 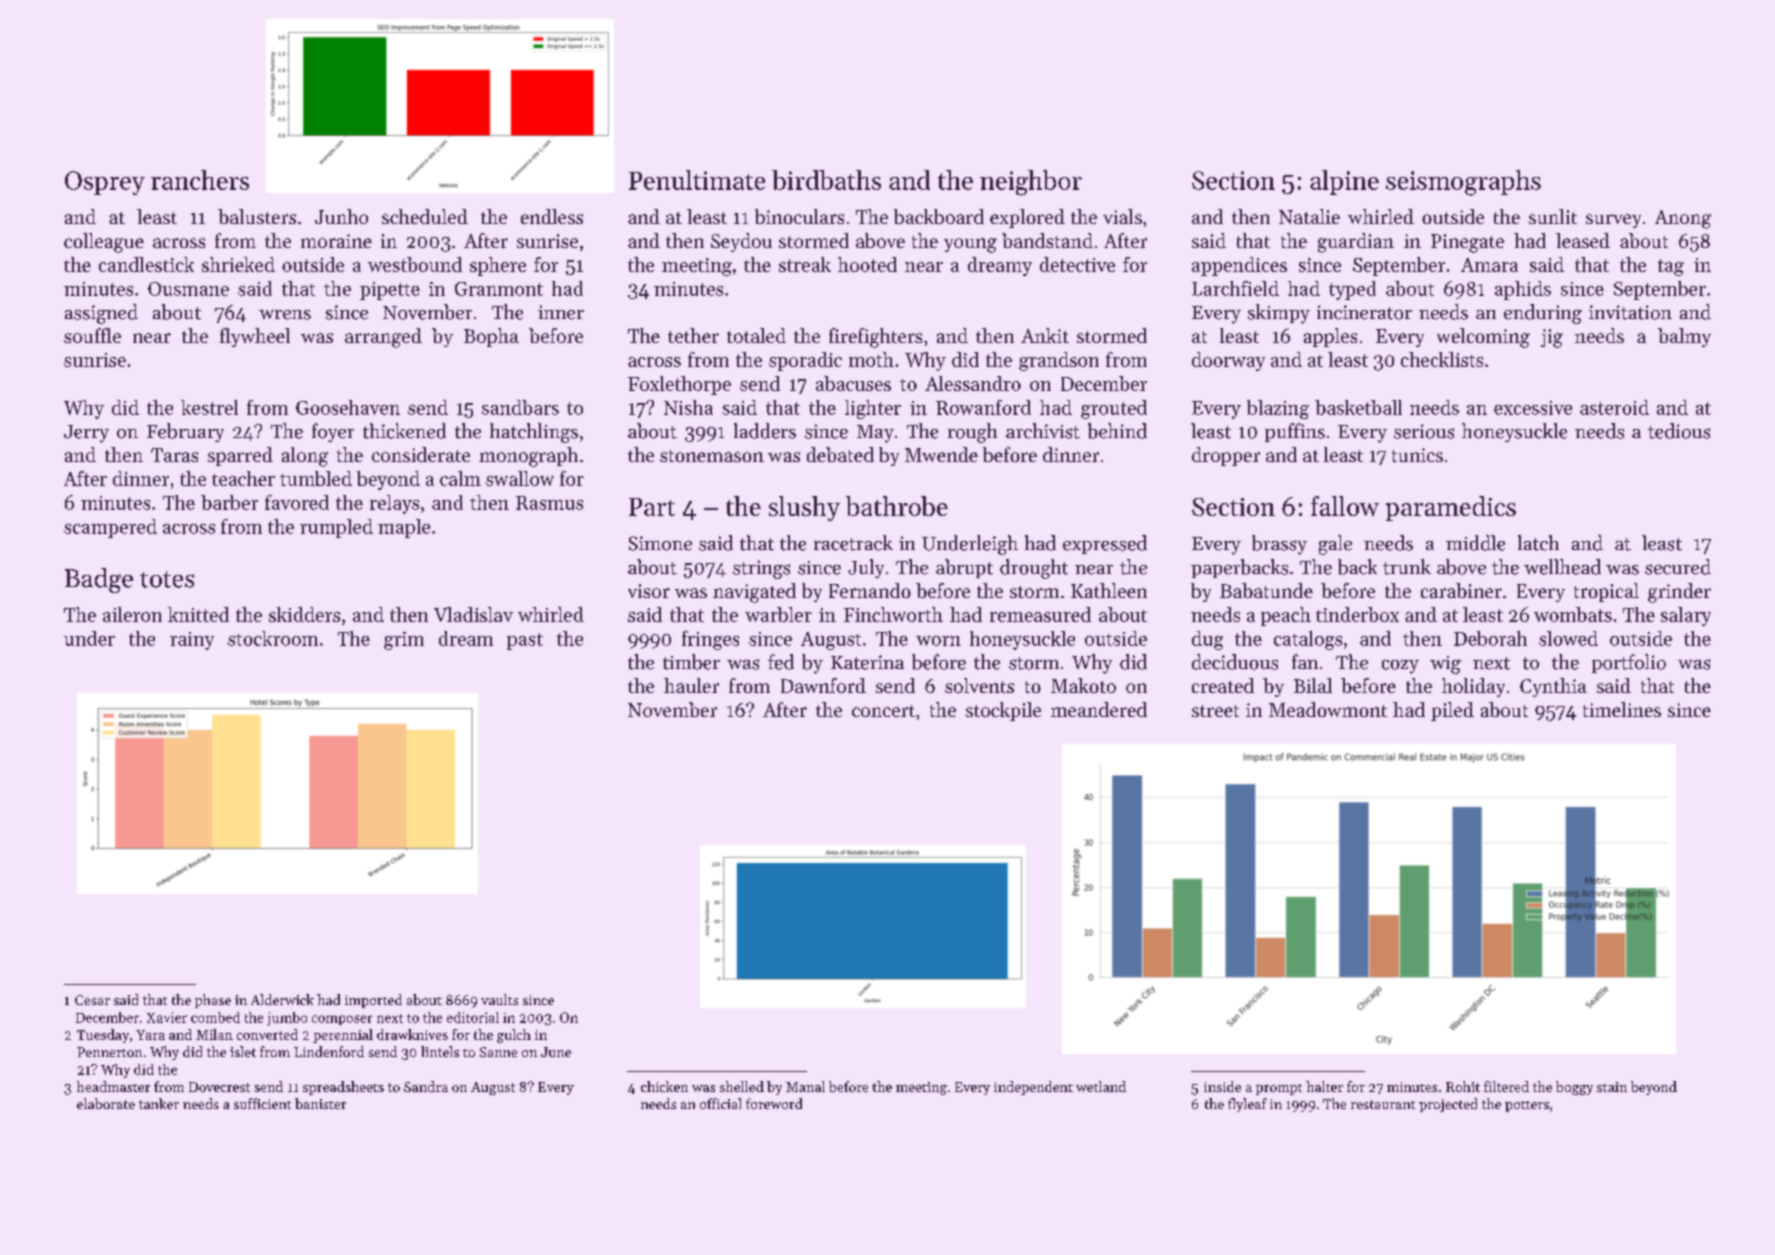 I want to click on rainy, so click(x=192, y=641).
